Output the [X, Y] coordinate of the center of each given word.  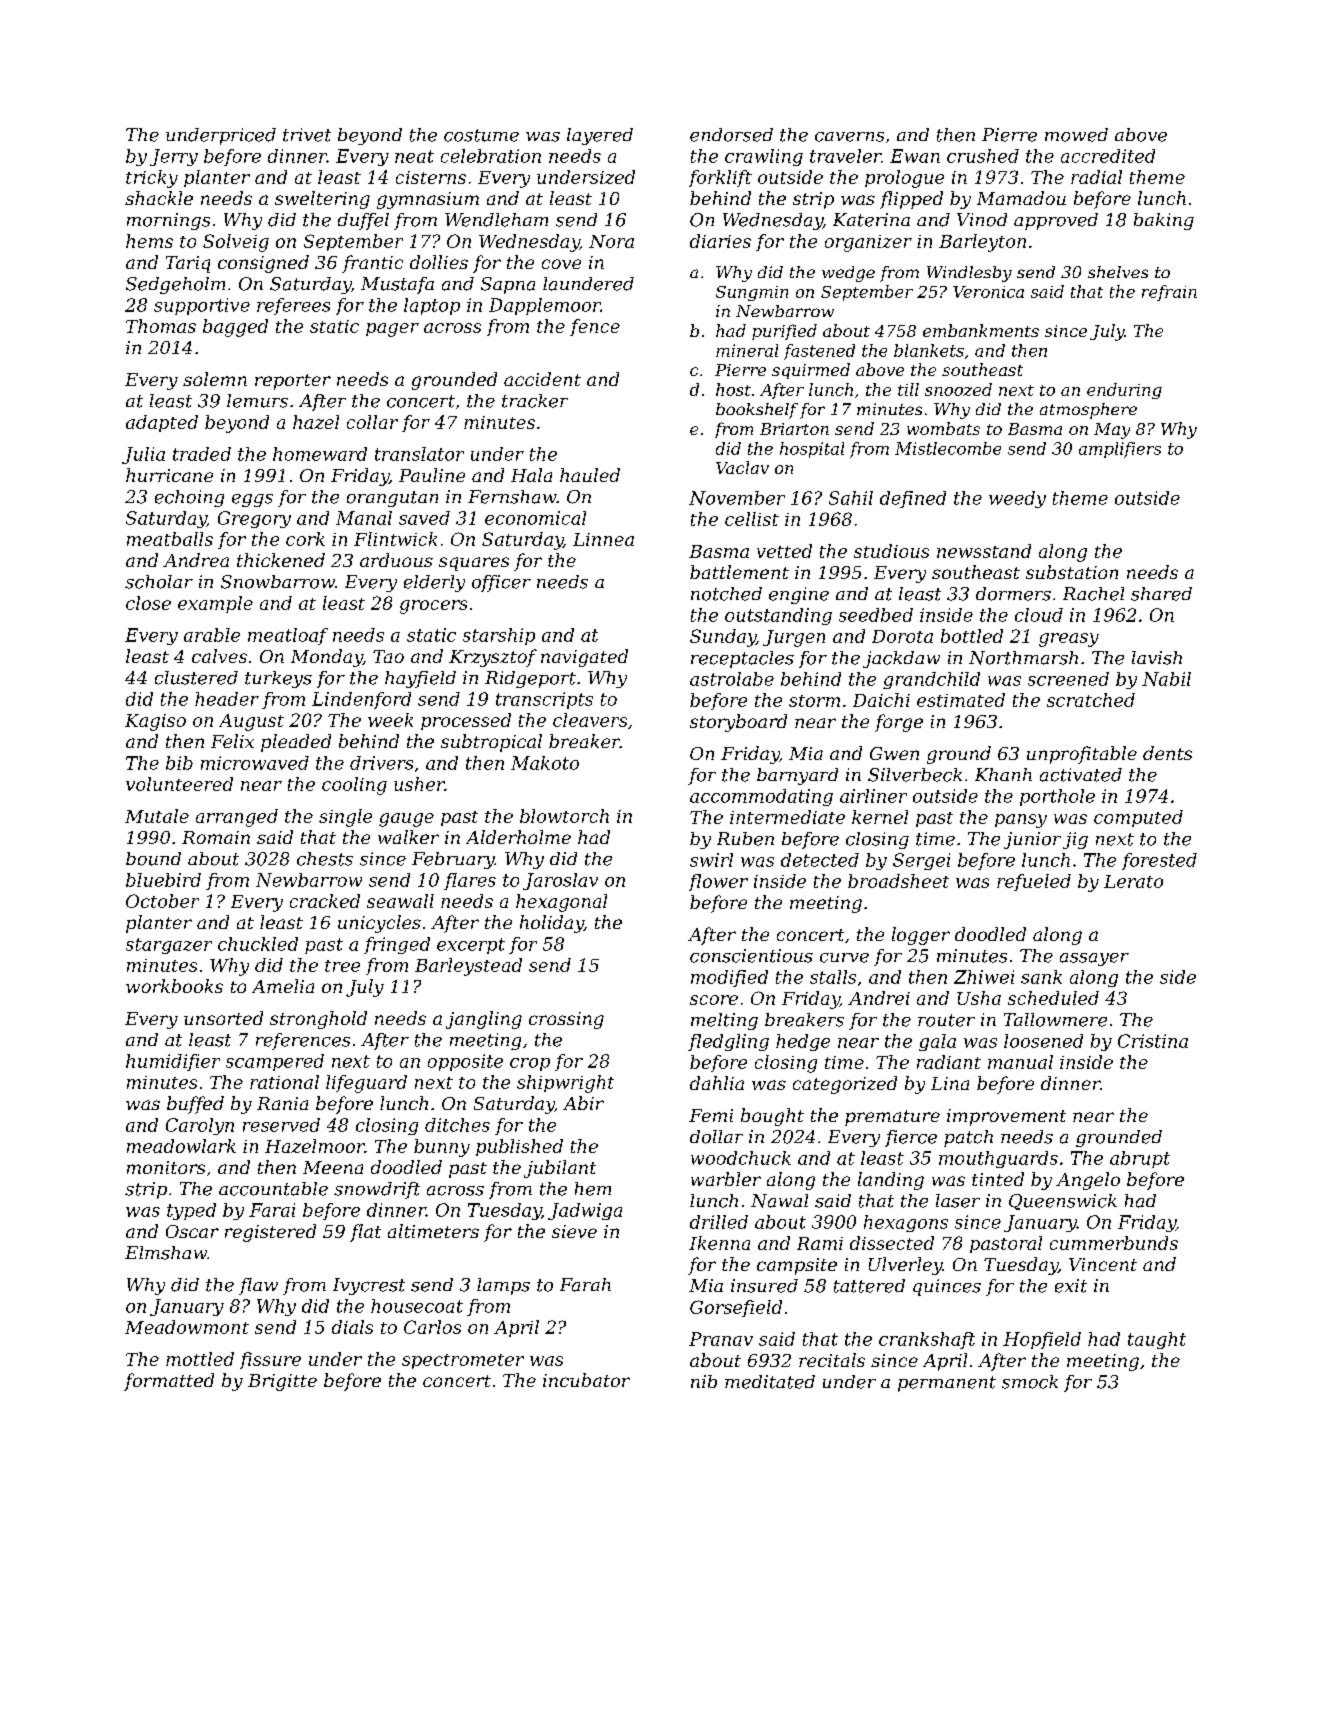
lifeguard [366, 1084]
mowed [1076, 135]
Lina [950, 1083]
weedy [1017, 499]
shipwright [565, 1084]
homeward [320, 454]
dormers [1013, 594]
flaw [258, 1286]
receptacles [742, 659]
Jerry [174, 157]
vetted [784, 551]
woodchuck [741, 1158]
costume [481, 135]
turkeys [278, 679]
